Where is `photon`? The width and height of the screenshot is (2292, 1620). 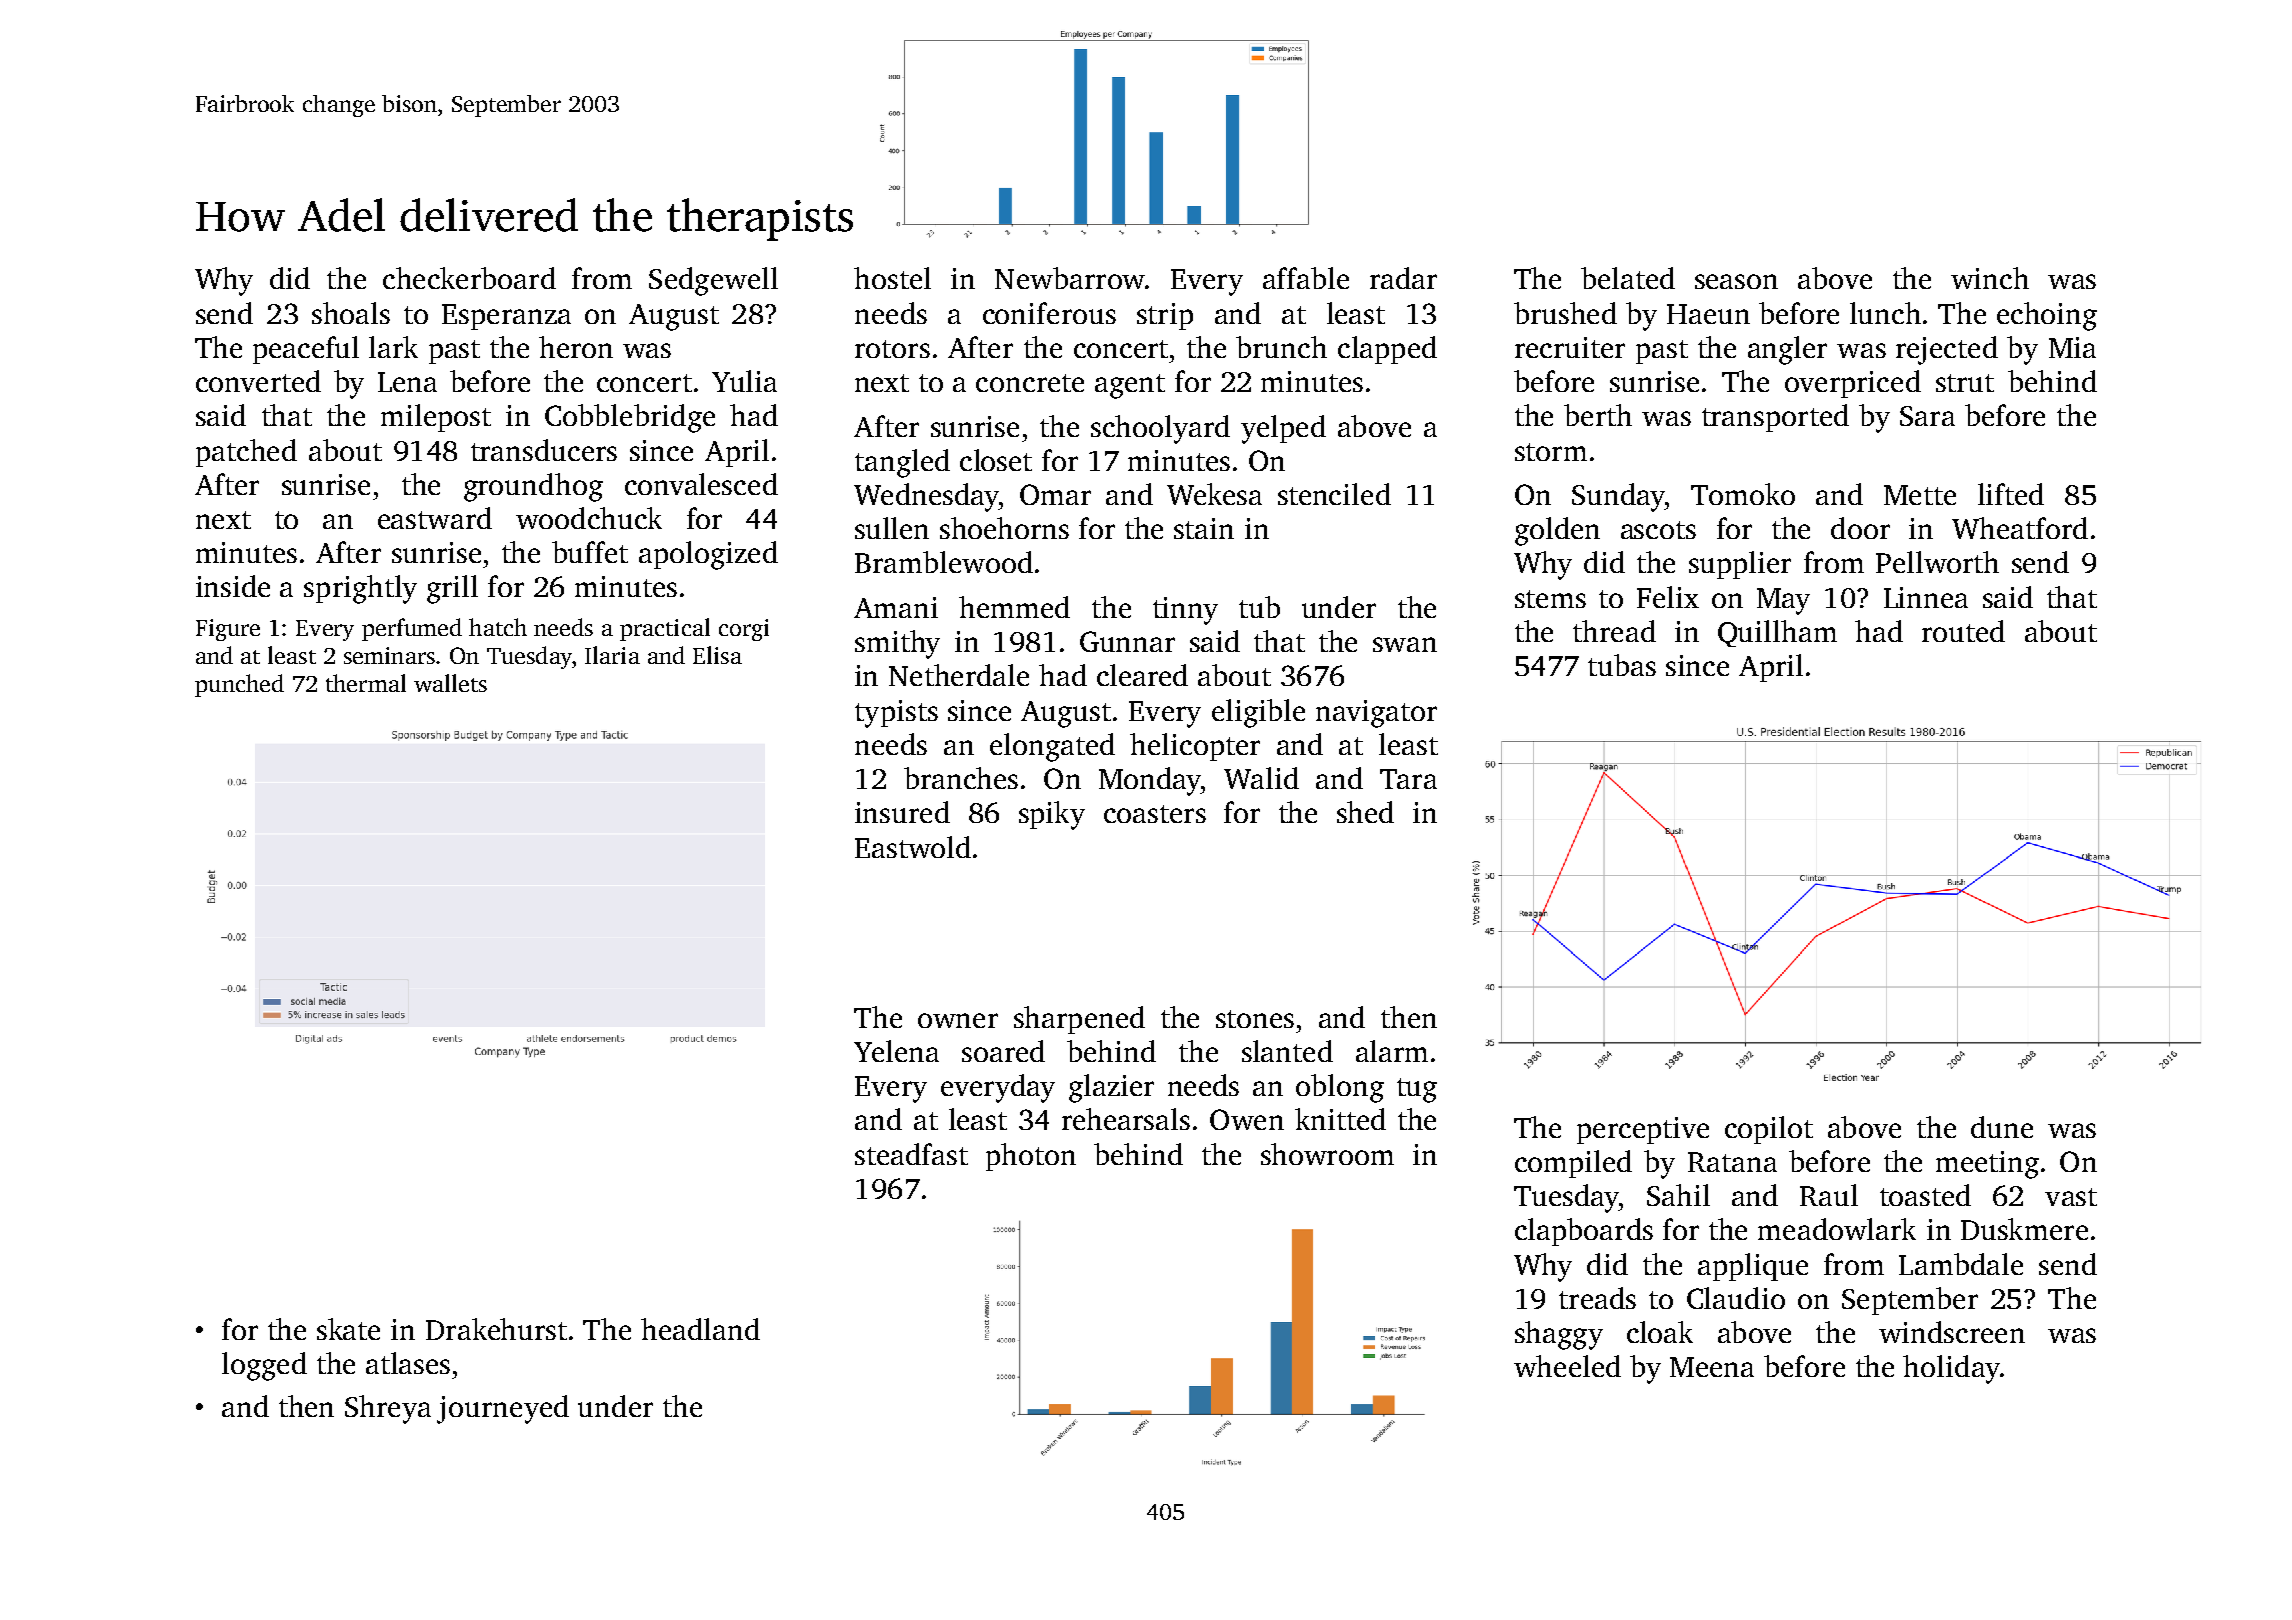
photon is located at coordinates (1031, 1157).
